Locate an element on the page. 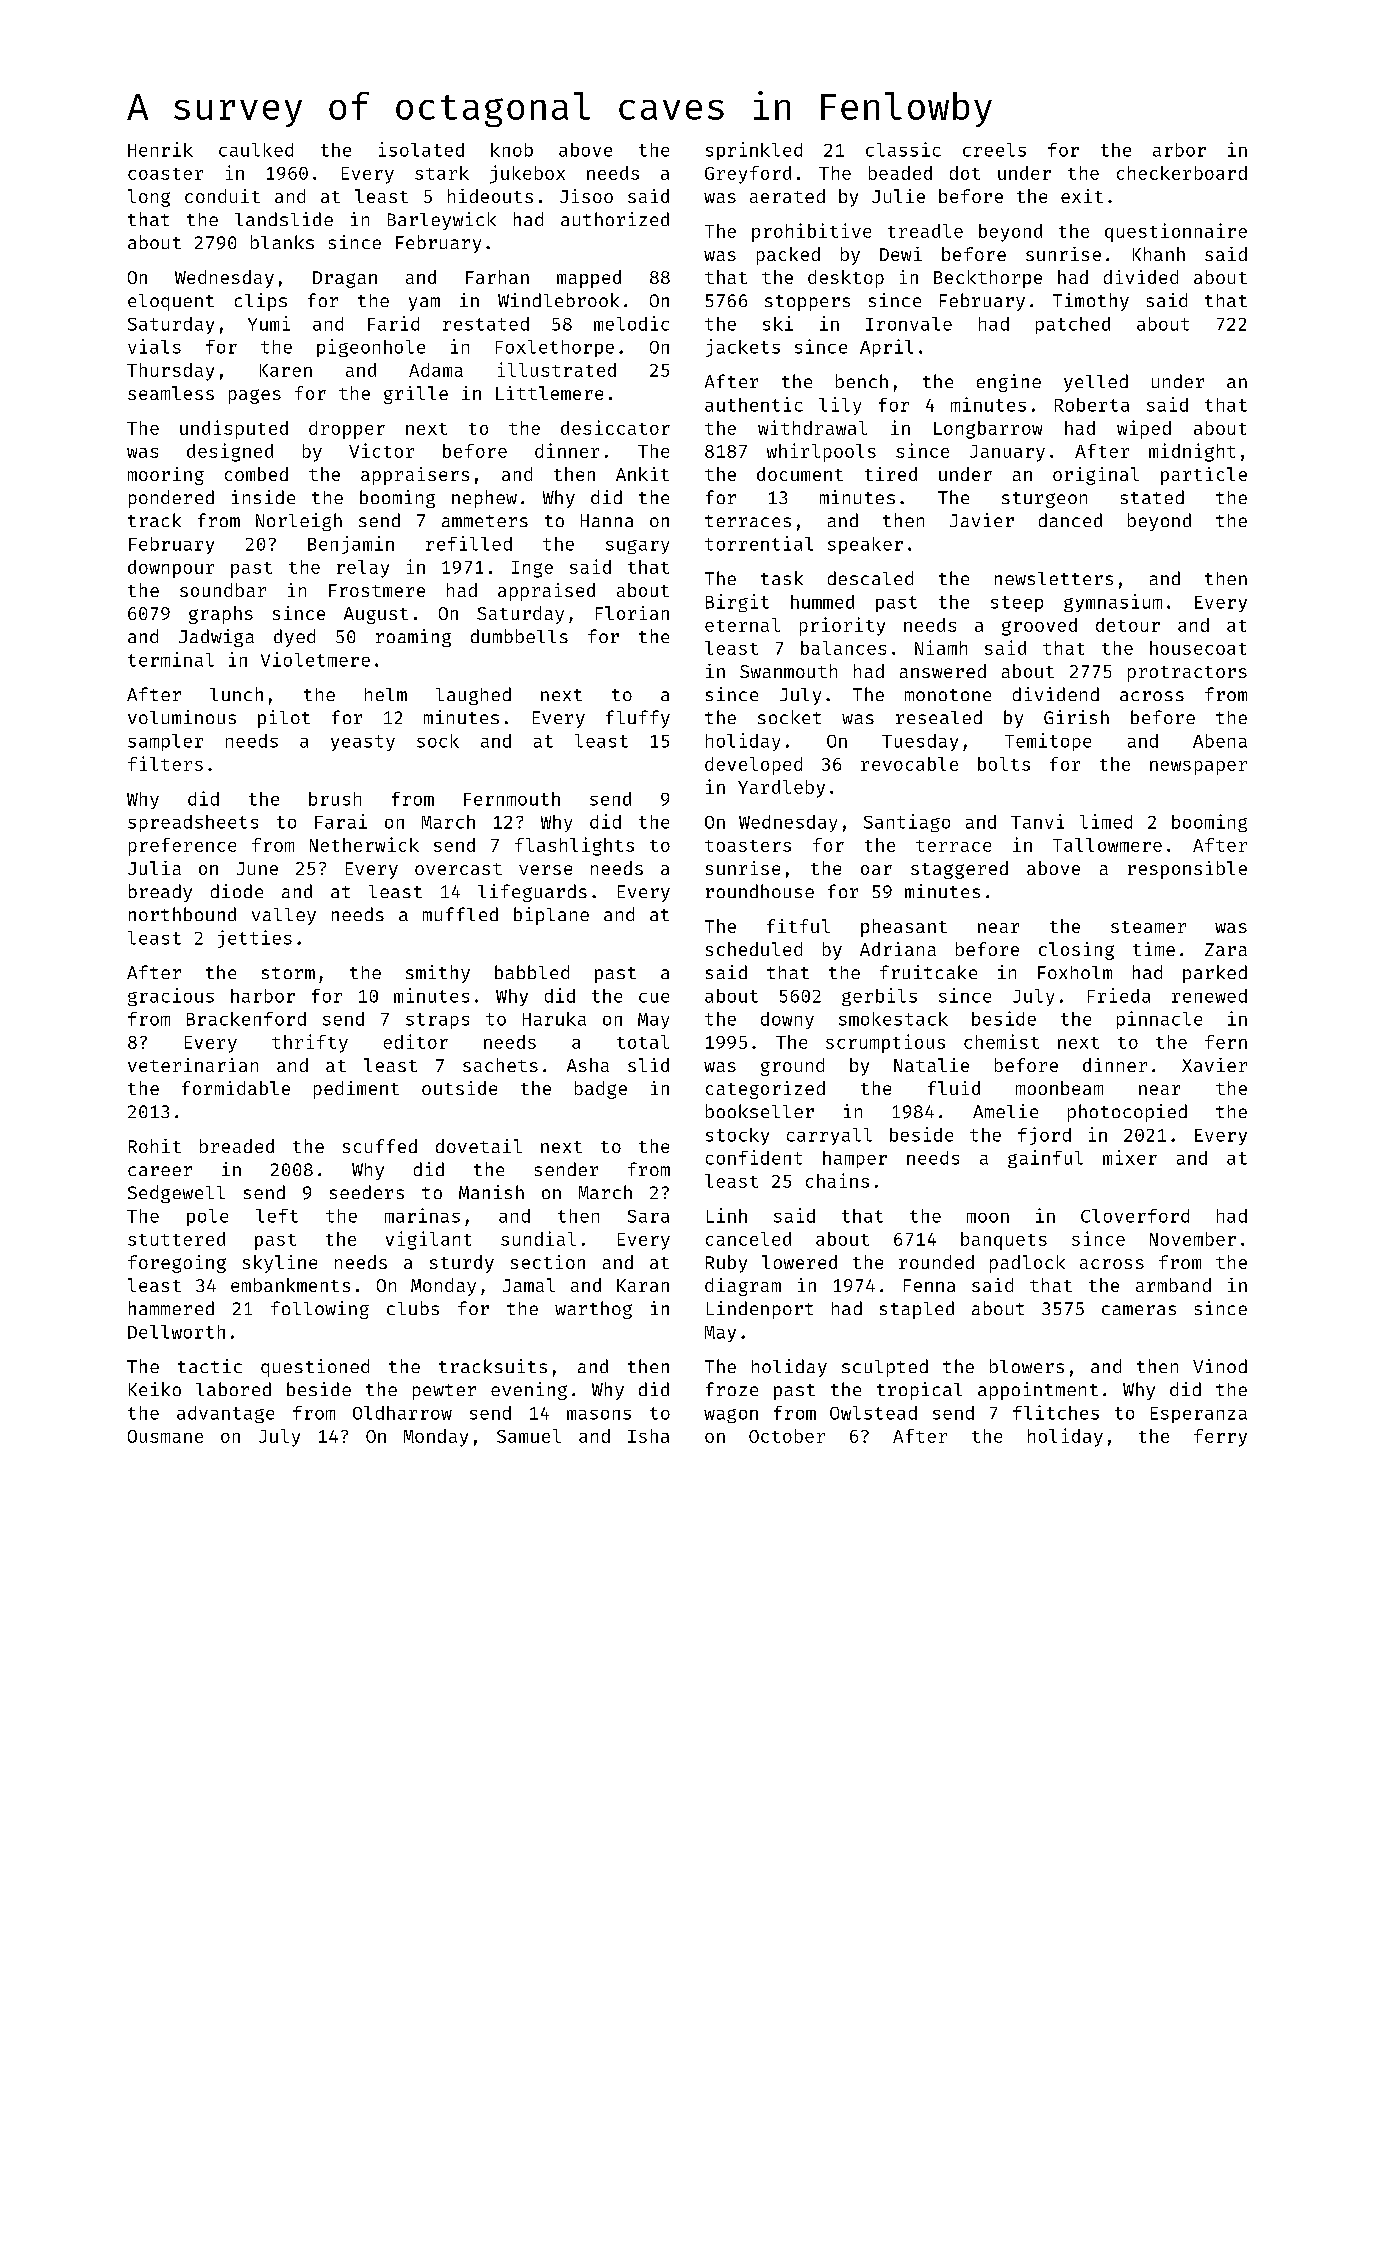  revocable is located at coordinates (909, 764).
